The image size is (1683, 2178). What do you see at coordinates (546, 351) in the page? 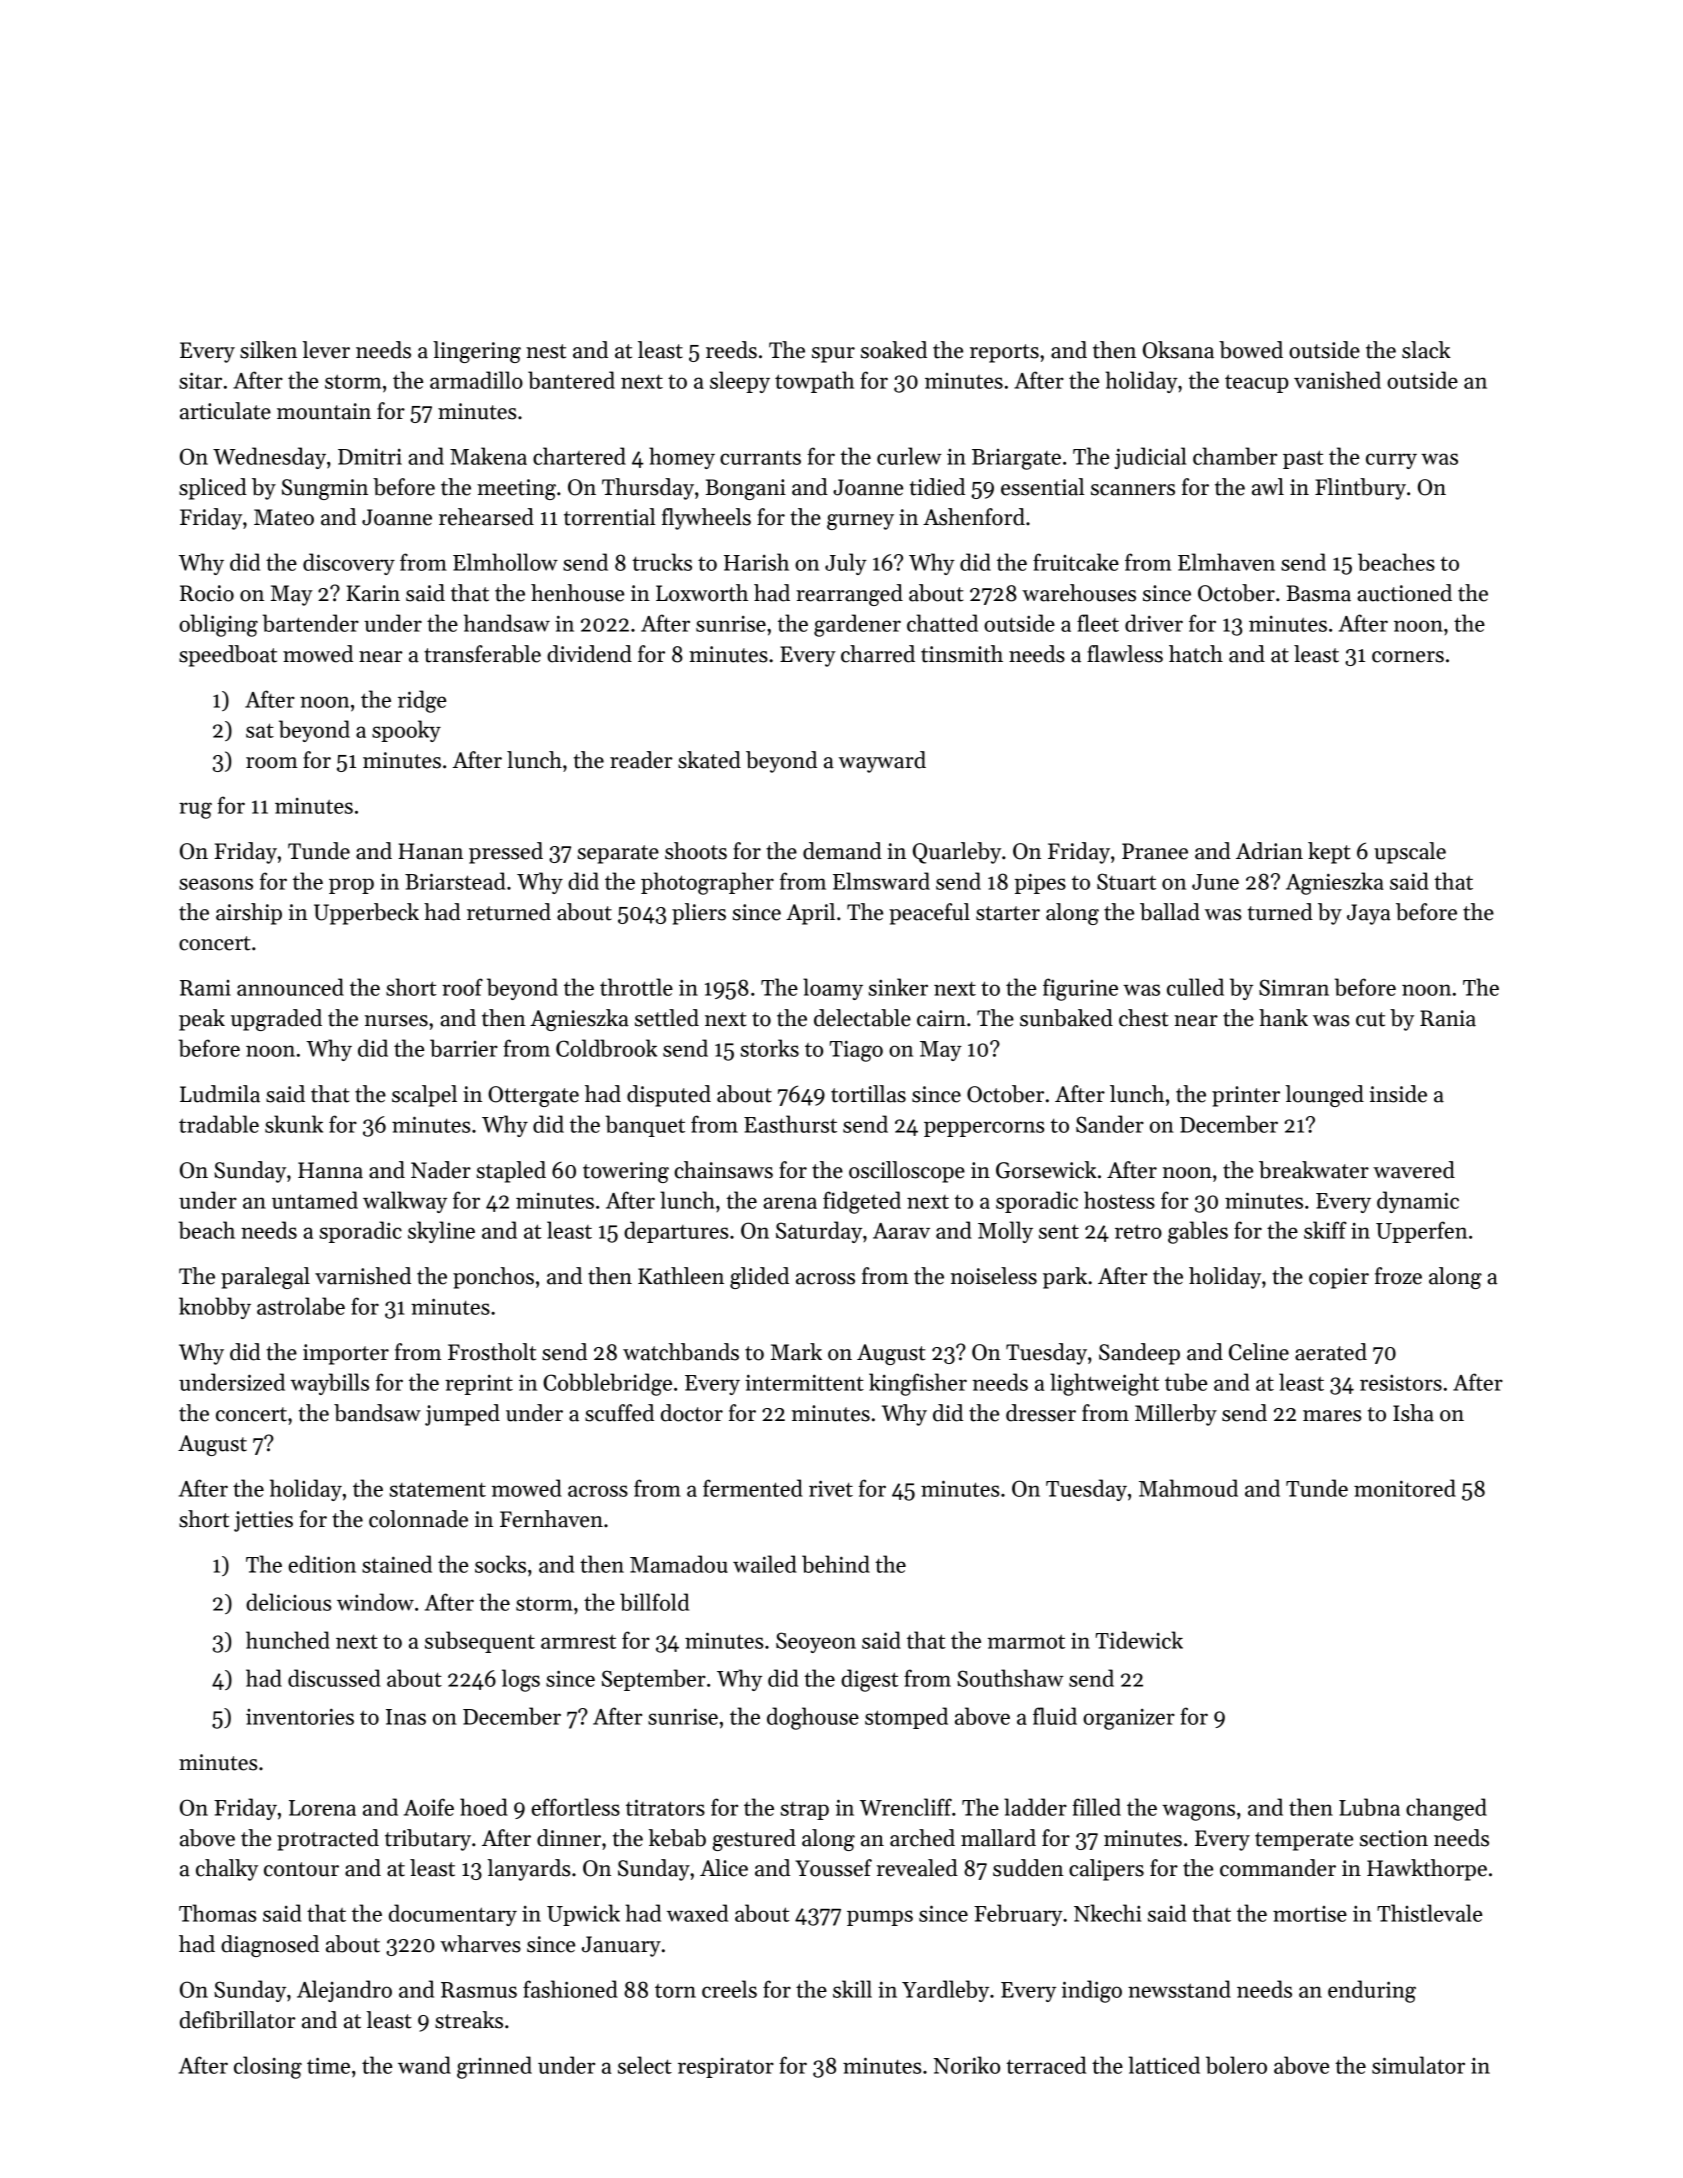
I see `nest` at bounding box center [546, 351].
